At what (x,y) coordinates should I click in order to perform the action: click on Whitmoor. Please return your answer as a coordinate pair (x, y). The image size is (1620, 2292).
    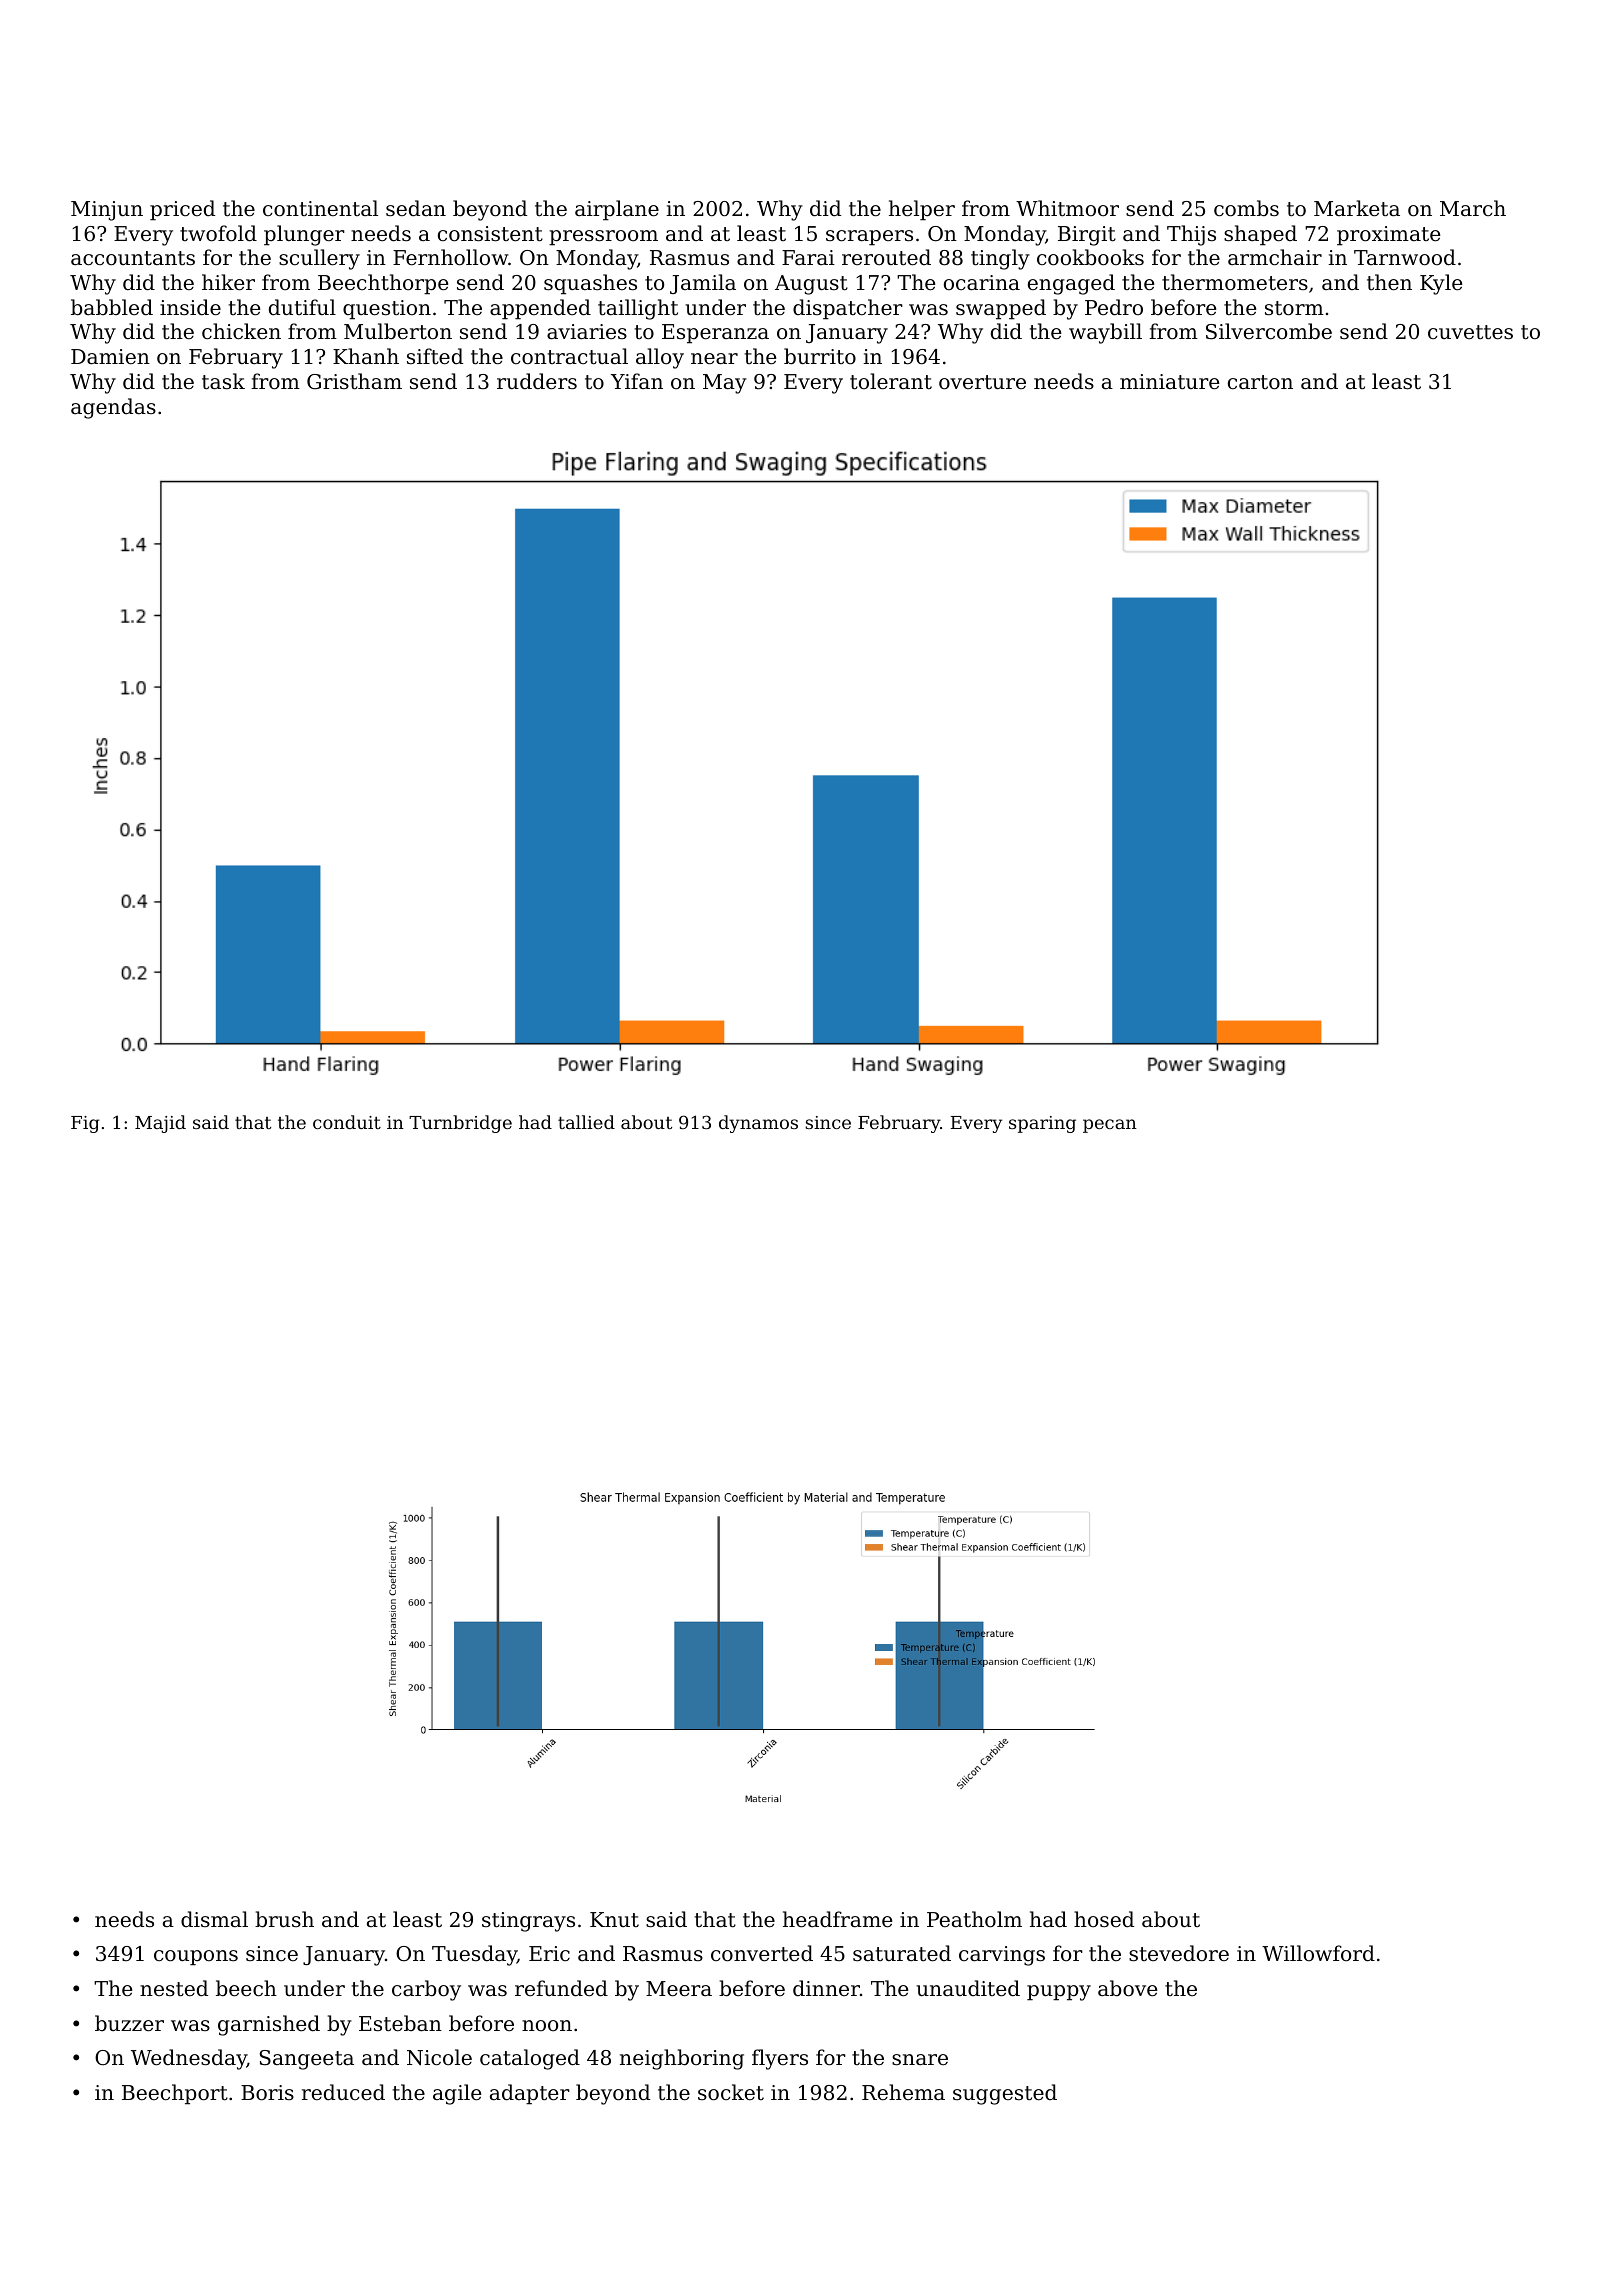
    Looking at the image, I should click on (1067, 208).
